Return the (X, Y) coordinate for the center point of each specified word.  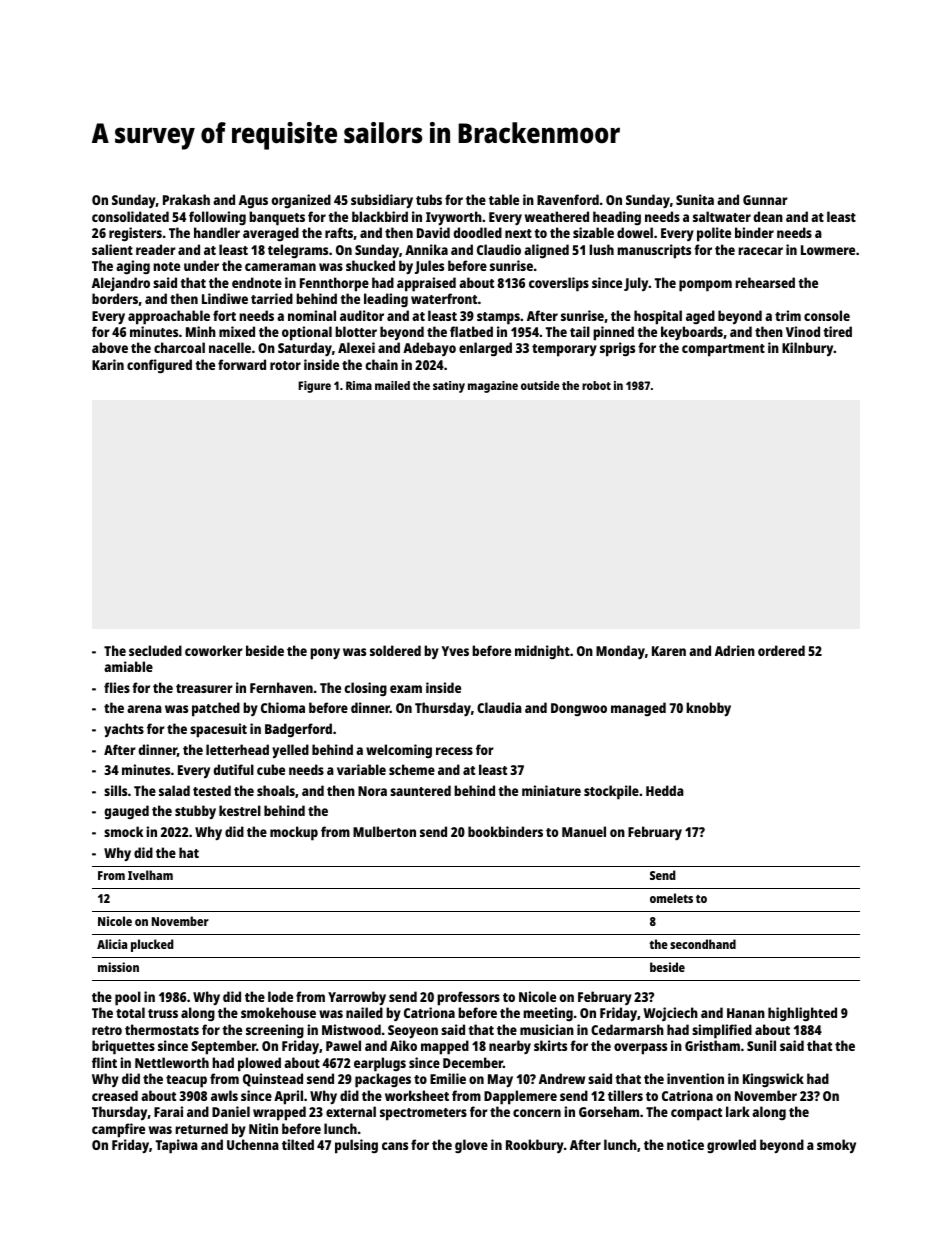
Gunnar (765, 200)
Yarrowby (357, 998)
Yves (455, 651)
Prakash (186, 199)
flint (104, 1062)
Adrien (735, 650)
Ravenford (568, 199)
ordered (781, 650)
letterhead (237, 749)
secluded (155, 650)
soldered (395, 650)
